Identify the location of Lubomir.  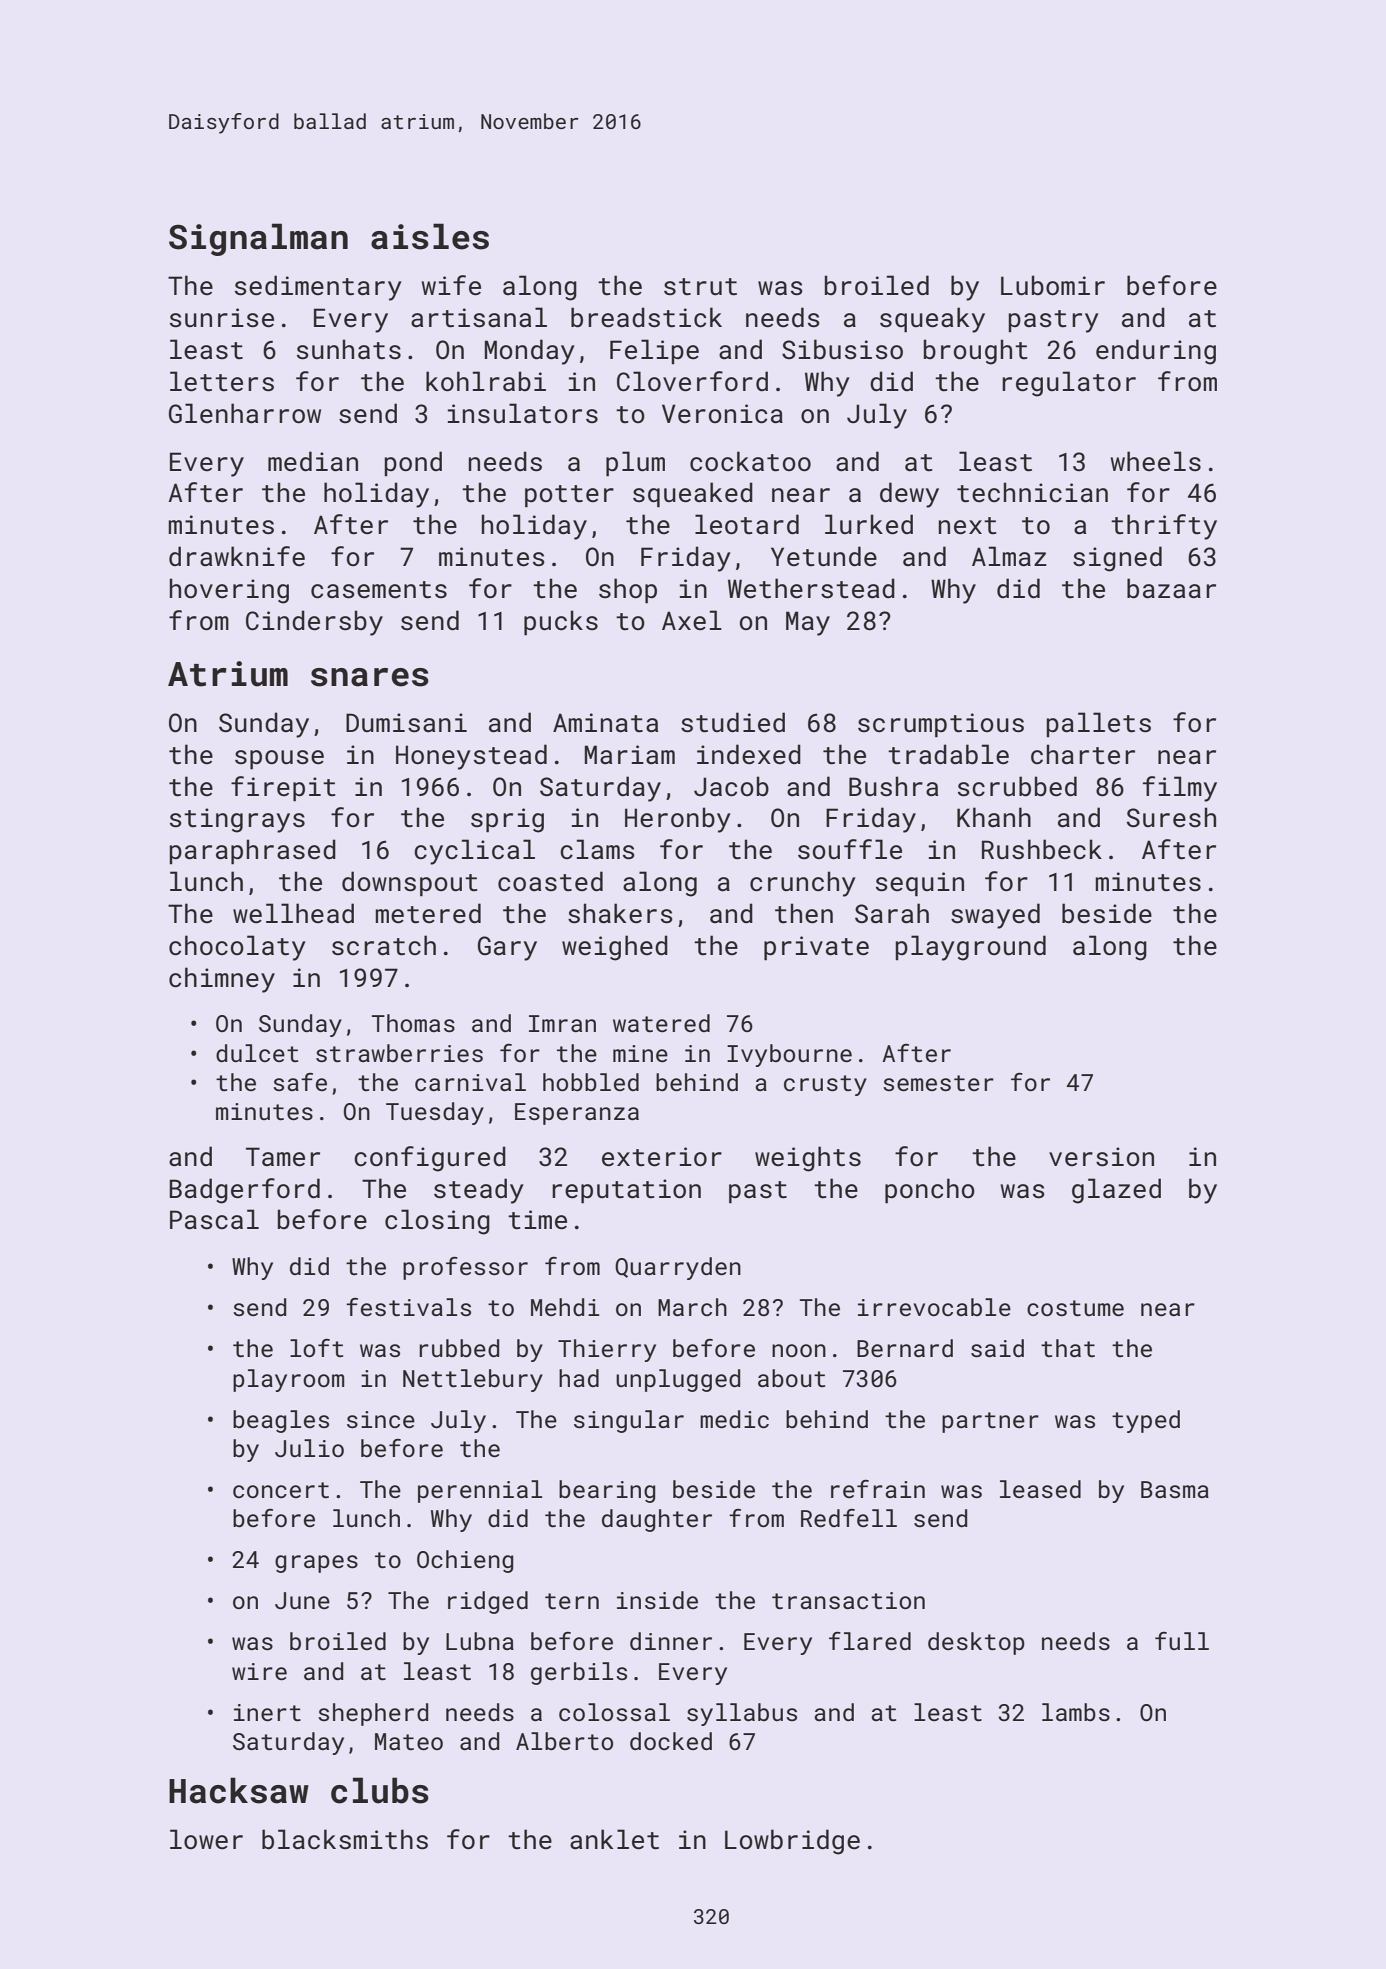
(1053, 285).
